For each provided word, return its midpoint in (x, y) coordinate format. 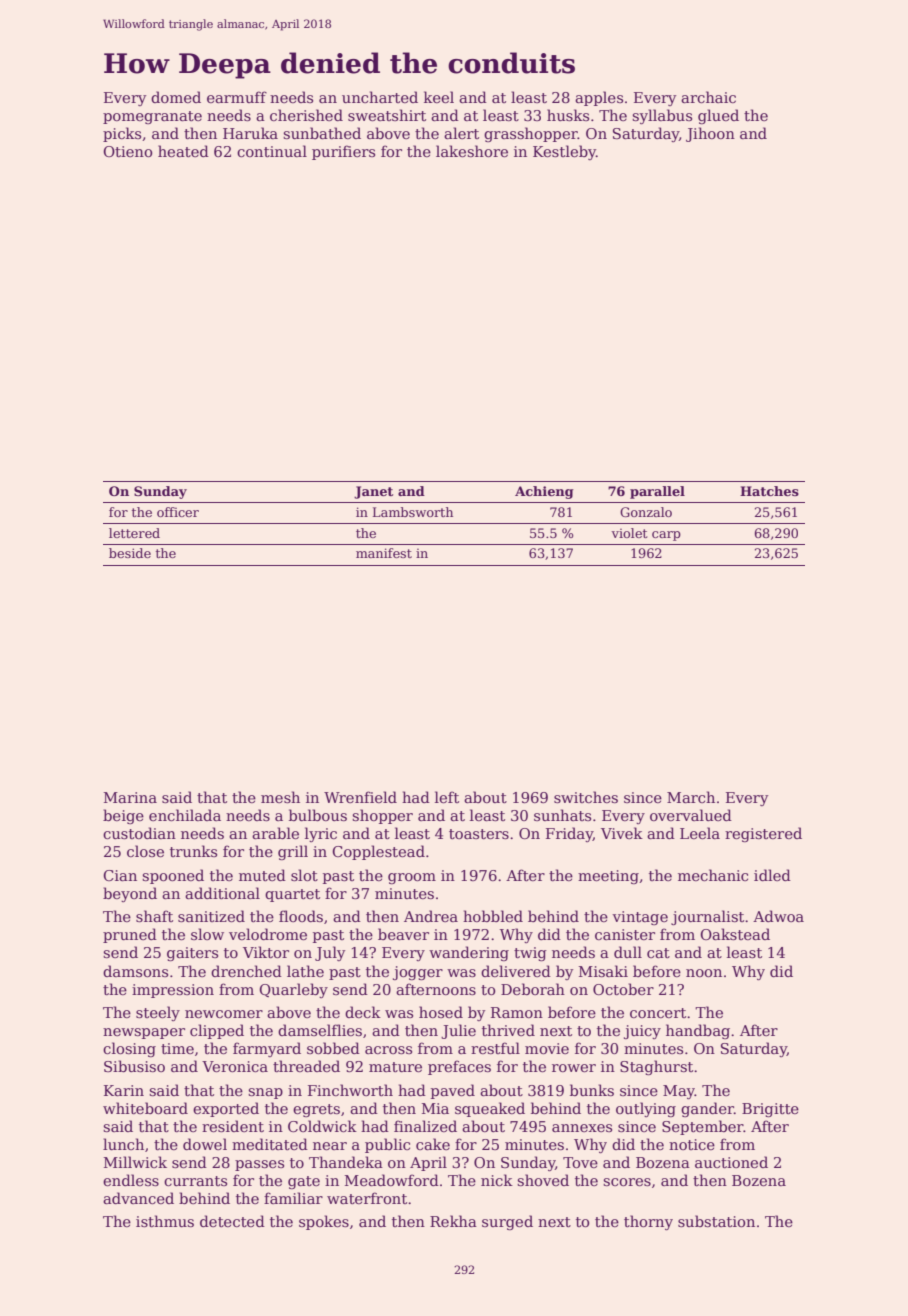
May (679, 1092)
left (447, 797)
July (330, 953)
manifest (384, 553)
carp (666, 536)
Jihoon (710, 134)
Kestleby (564, 152)
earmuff (237, 97)
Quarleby (293, 990)
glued (718, 116)
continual (272, 151)
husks (568, 115)
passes (259, 1165)
